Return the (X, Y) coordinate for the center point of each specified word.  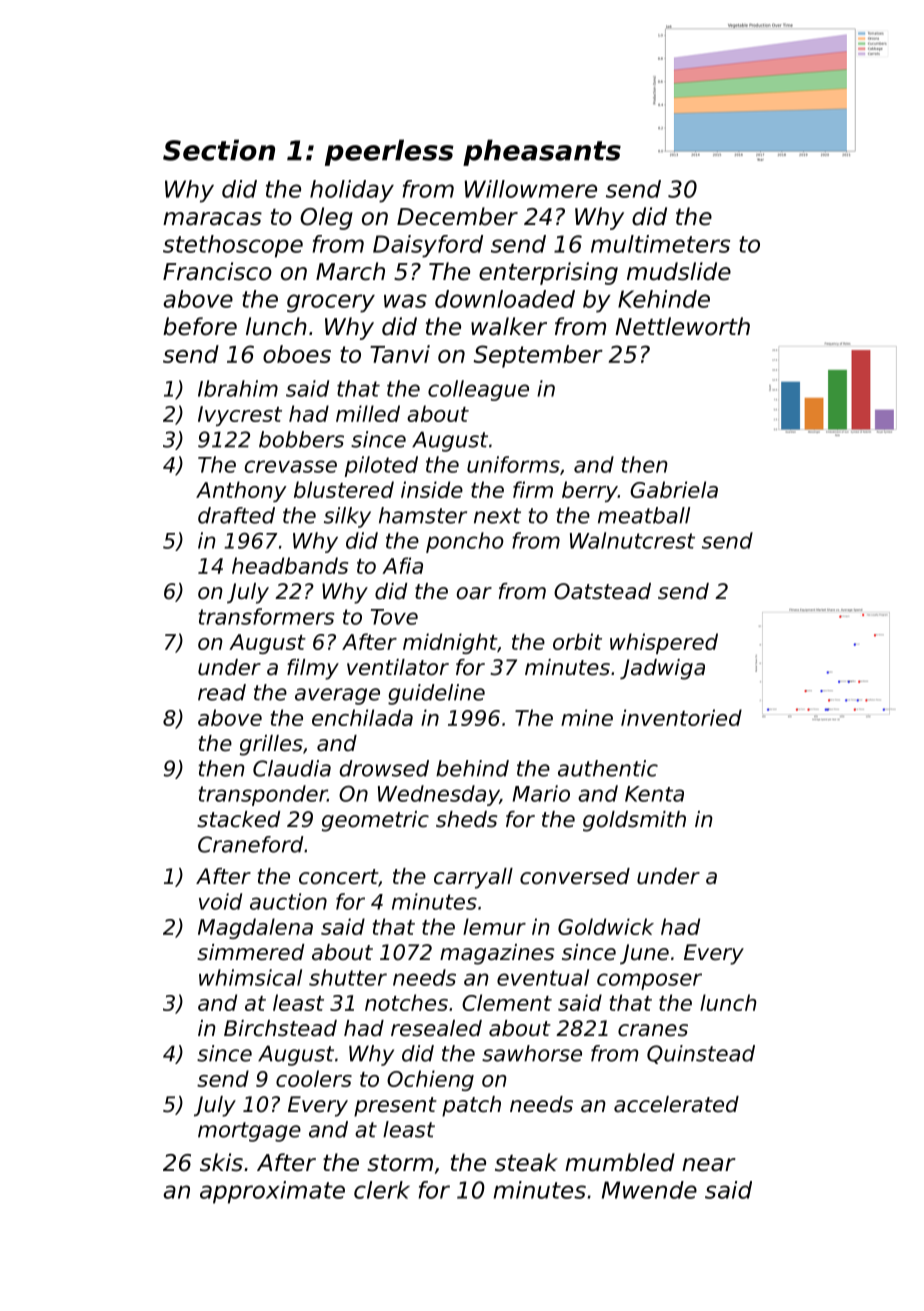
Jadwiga (662, 669)
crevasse (291, 466)
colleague (478, 390)
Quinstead (701, 1054)
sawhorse (532, 1053)
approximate (272, 1192)
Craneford (250, 844)
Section (219, 150)
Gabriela (674, 489)
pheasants (542, 152)
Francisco (217, 271)
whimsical (250, 977)
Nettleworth (682, 326)
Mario (541, 793)
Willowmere (531, 189)
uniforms (513, 464)
